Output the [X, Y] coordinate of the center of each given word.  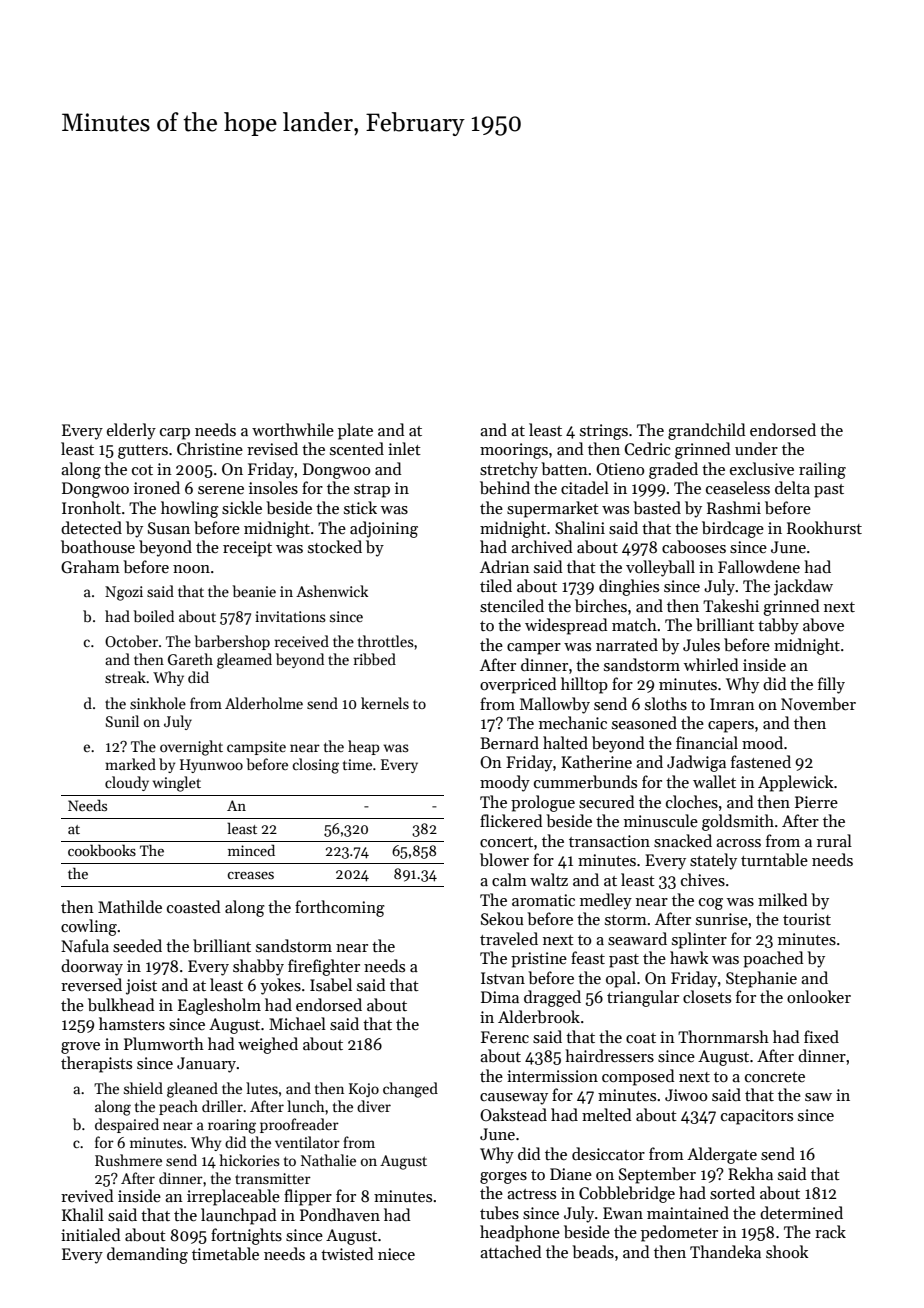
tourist [807, 919]
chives [703, 880]
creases [251, 875]
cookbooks [102, 850]
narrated [627, 644]
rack [830, 1231]
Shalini [580, 528]
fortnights [246, 1236]
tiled [496, 585]
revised [272, 448]
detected [91, 527]
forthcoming [340, 908]
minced [251, 850]
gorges [503, 1178]
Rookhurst [824, 527]
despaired [127, 1125]
